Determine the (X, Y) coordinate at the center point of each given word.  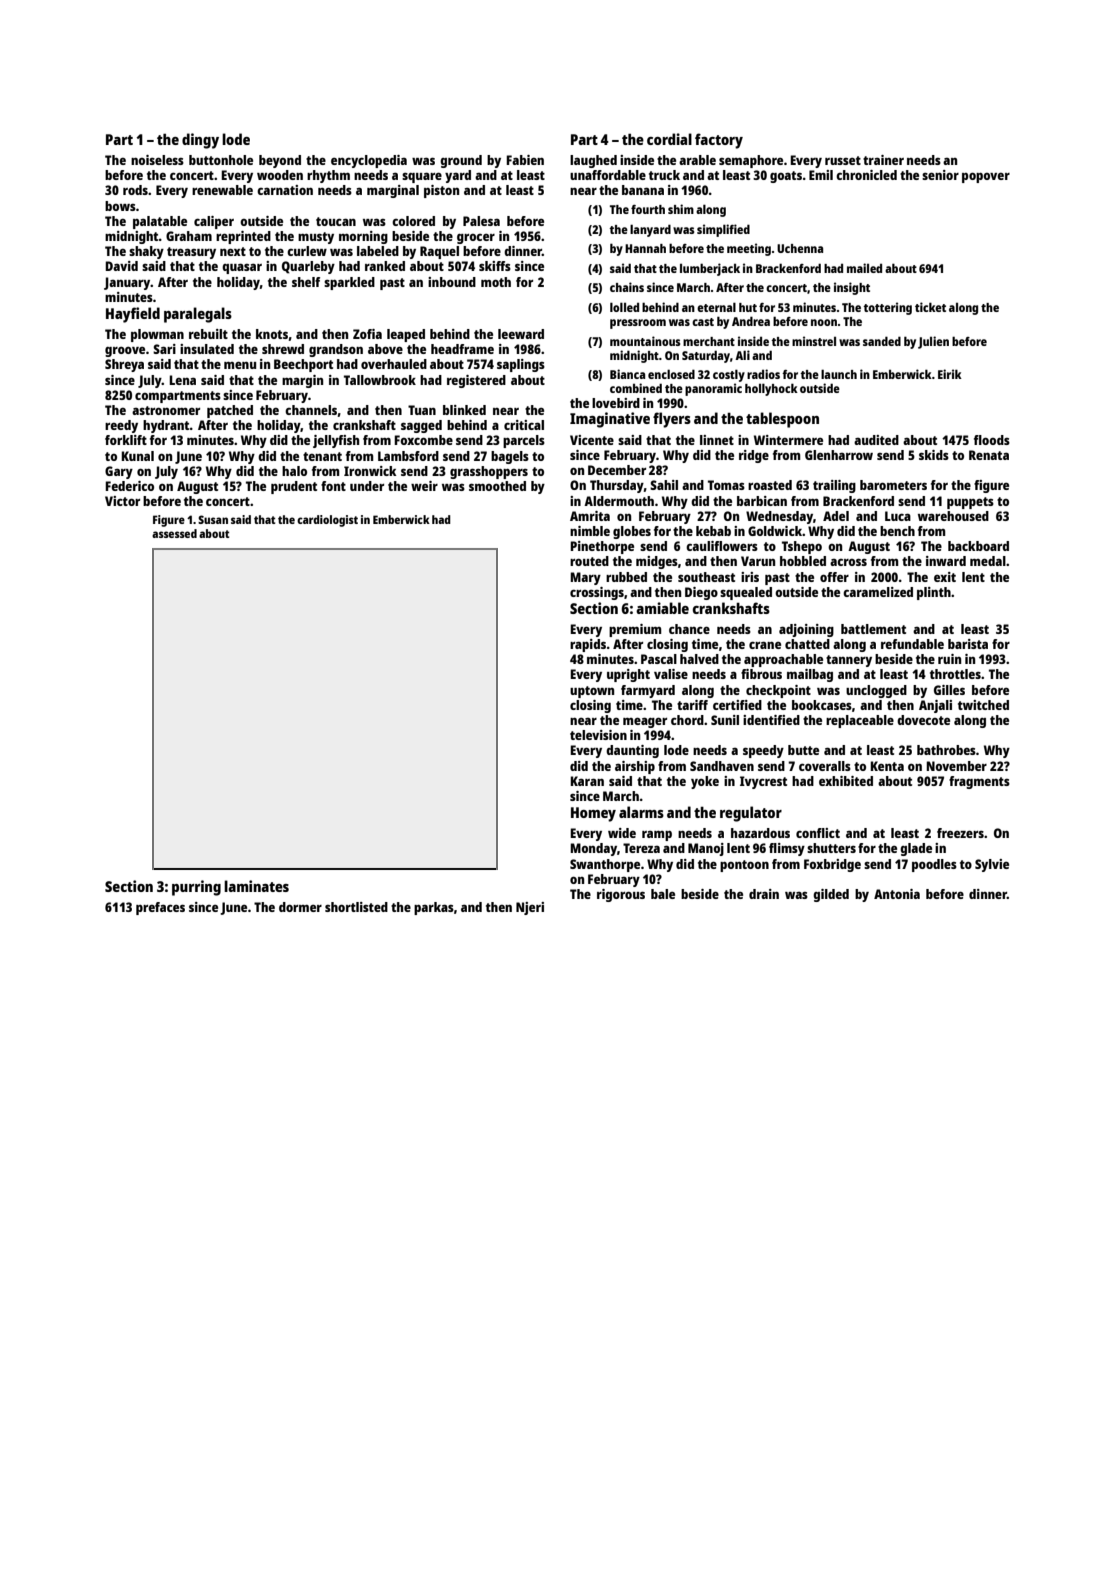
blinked (464, 410)
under (367, 486)
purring (196, 888)
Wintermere (788, 440)
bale (663, 894)
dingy (200, 141)
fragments (979, 782)
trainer (883, 160)
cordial (669, 139)
